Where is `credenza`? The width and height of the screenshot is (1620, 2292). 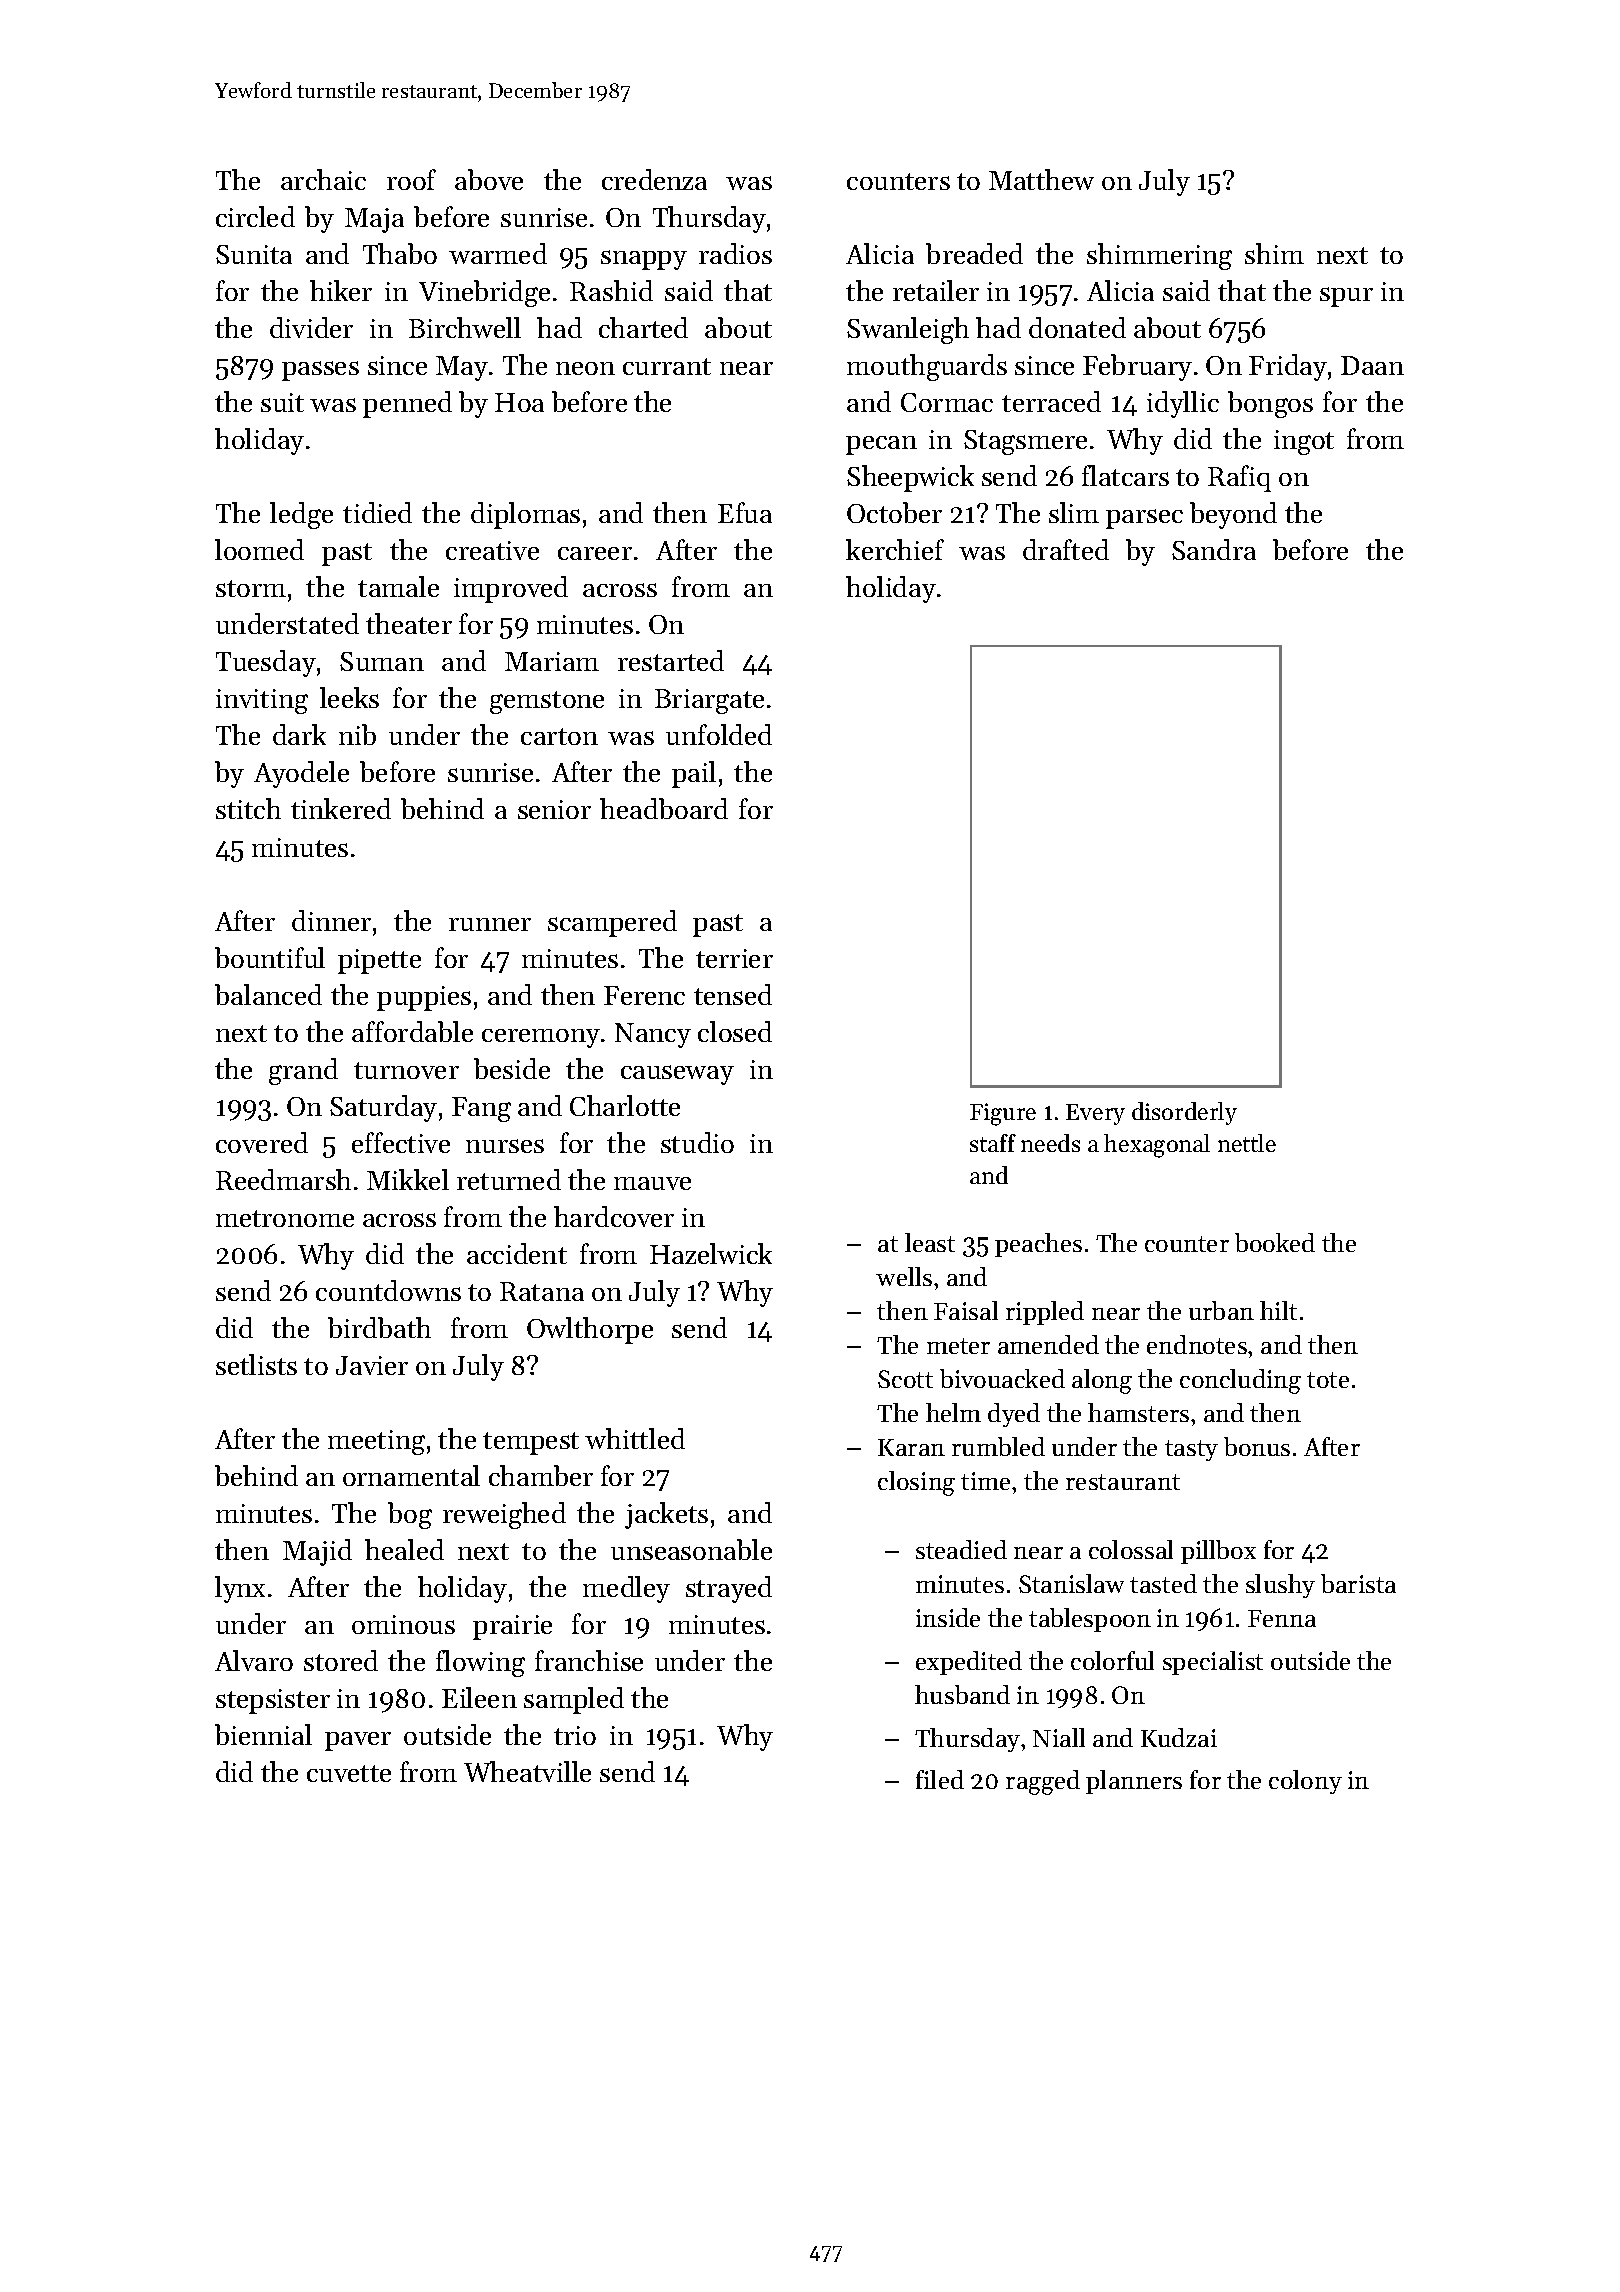 credenza is located at coordinates (654, 179).
